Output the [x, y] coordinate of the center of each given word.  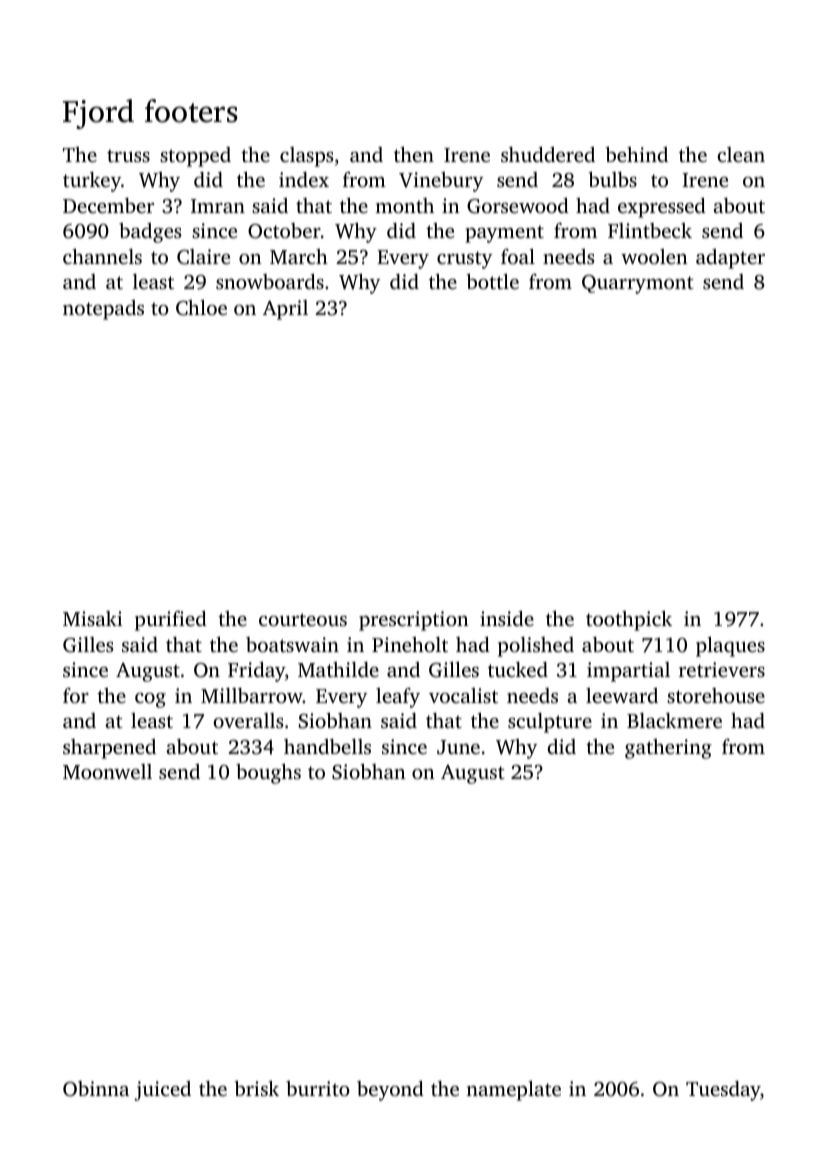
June [458, 747]
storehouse [716, 695]
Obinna [96, 1089]
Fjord [98, 114]
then [414, 154]
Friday [256, 671]
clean [741, 154]
